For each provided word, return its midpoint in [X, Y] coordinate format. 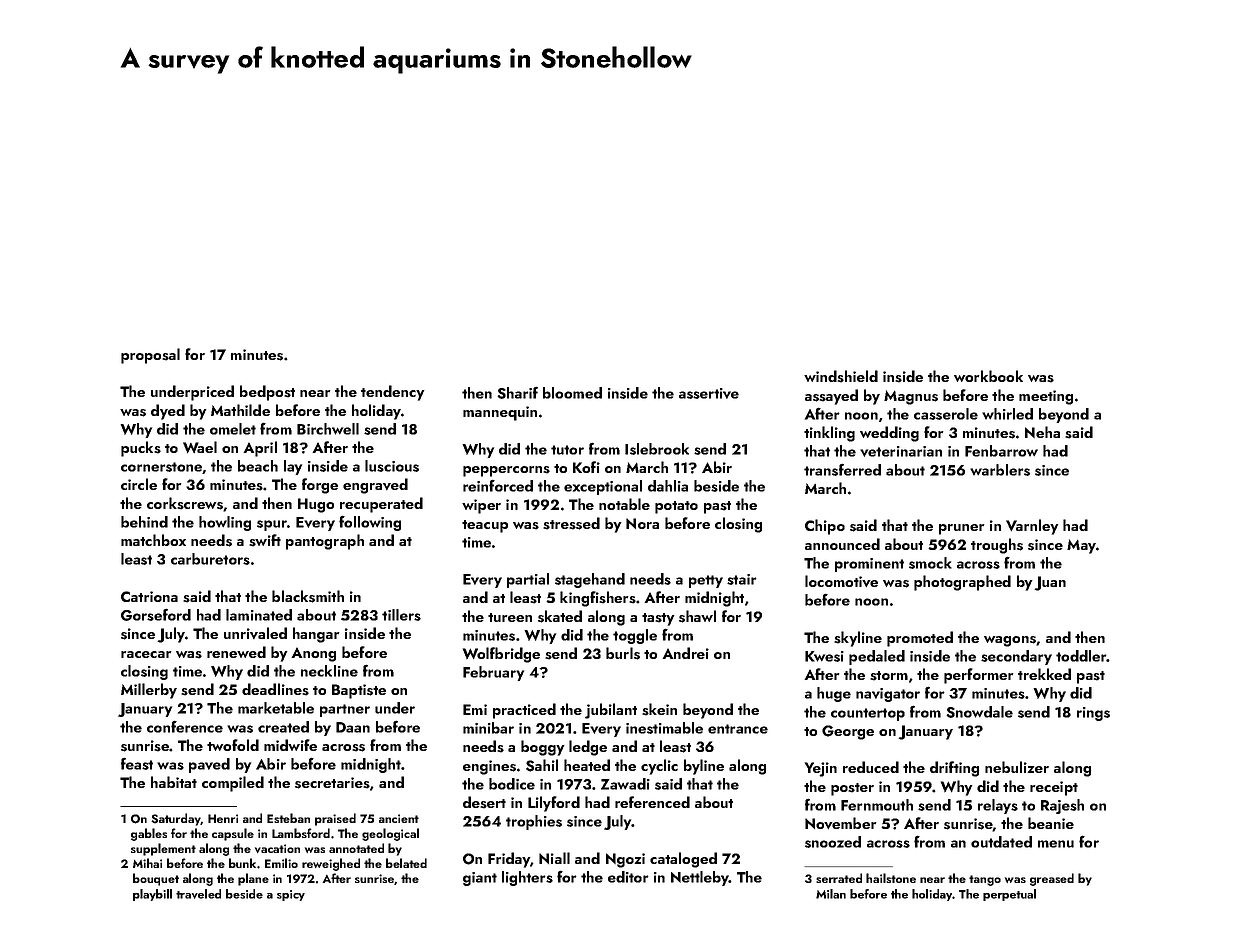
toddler [1081, 656]
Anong [313, 654]
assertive [709, 393]
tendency [393, 393]
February [493, 673]
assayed [831, 397]
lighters [527, 878]
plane [253, 879]
